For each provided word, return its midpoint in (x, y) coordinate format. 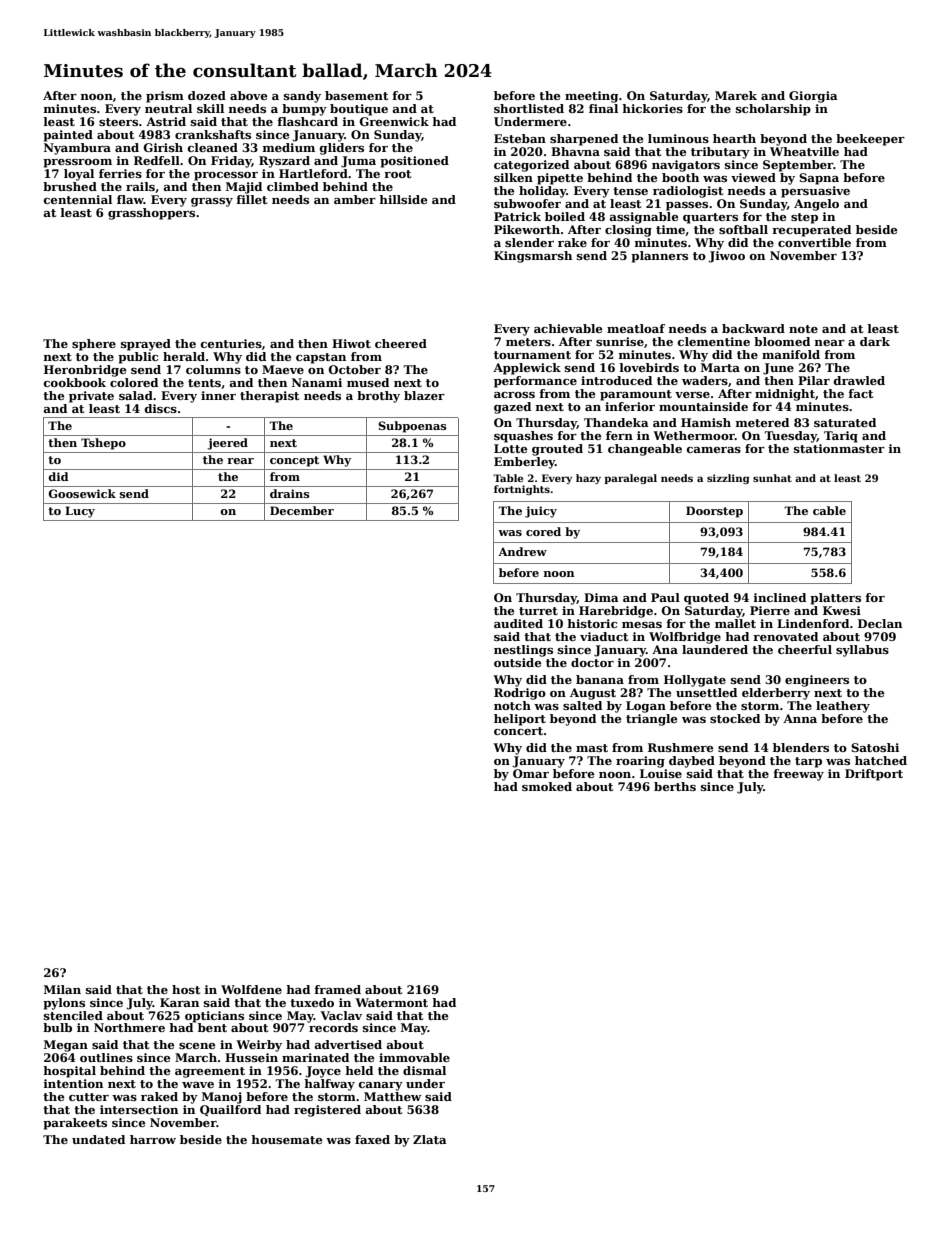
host (186, 989)
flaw (130, 199)
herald (184, 356)
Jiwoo (726, 257)
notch (512, 705)
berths (675, 786)
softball (743, 229)
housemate (286, 1139)
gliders (342, 149)
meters (528, 342)
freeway (798, 775)
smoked (547, 786)
